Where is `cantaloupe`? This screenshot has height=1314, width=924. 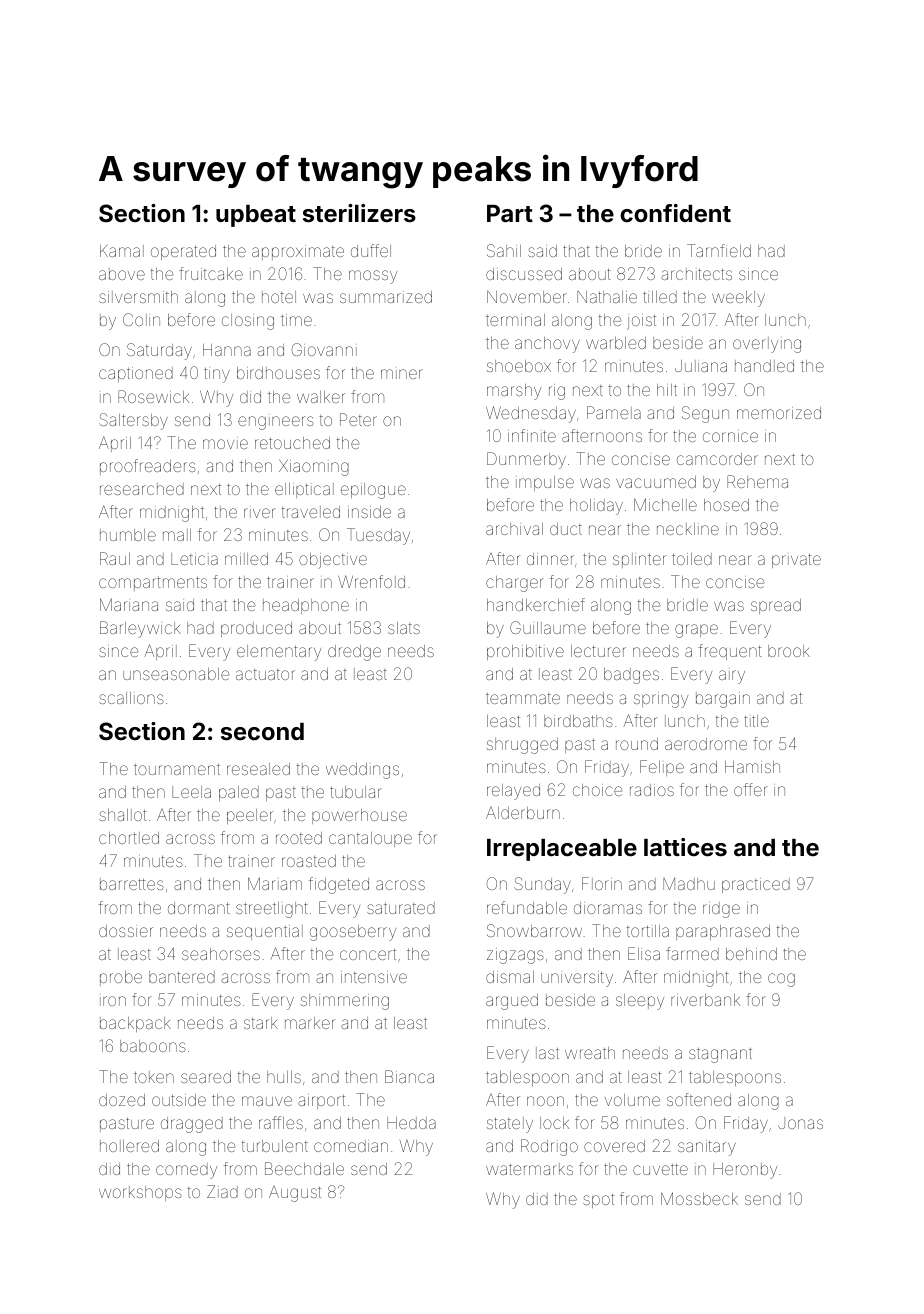 cantaloupe is located at coordinates (370, 839).
